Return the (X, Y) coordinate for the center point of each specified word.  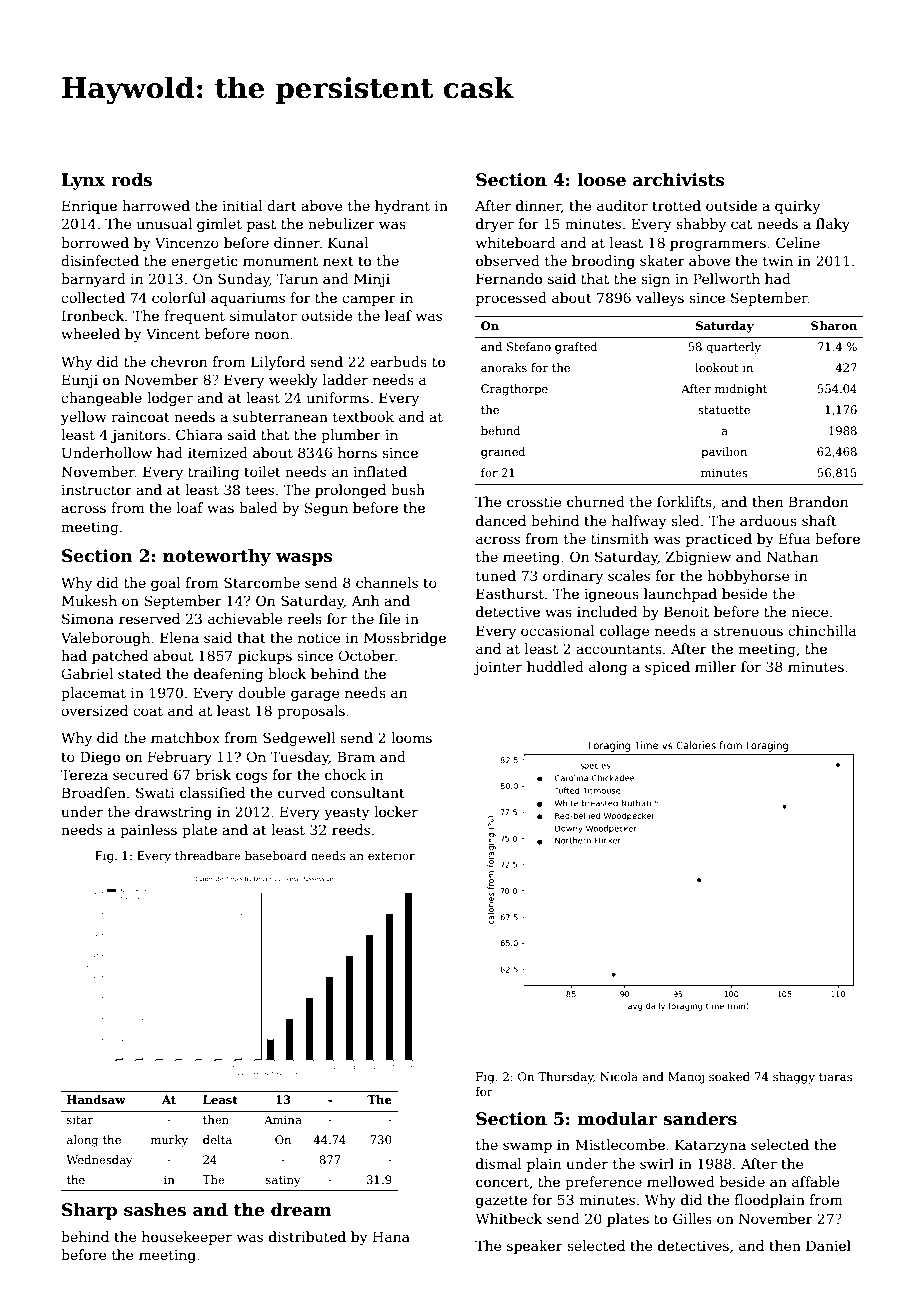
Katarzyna (710, 1146)
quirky (797, 207)
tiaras (835, 1076)
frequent (194, 317)
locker (396, 811)
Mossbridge (405, 639)
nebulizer (341, 223)
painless (148, 831)
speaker (535, 1247)
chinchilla (822, 630)
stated (139, 673)
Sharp (89, 1211)
